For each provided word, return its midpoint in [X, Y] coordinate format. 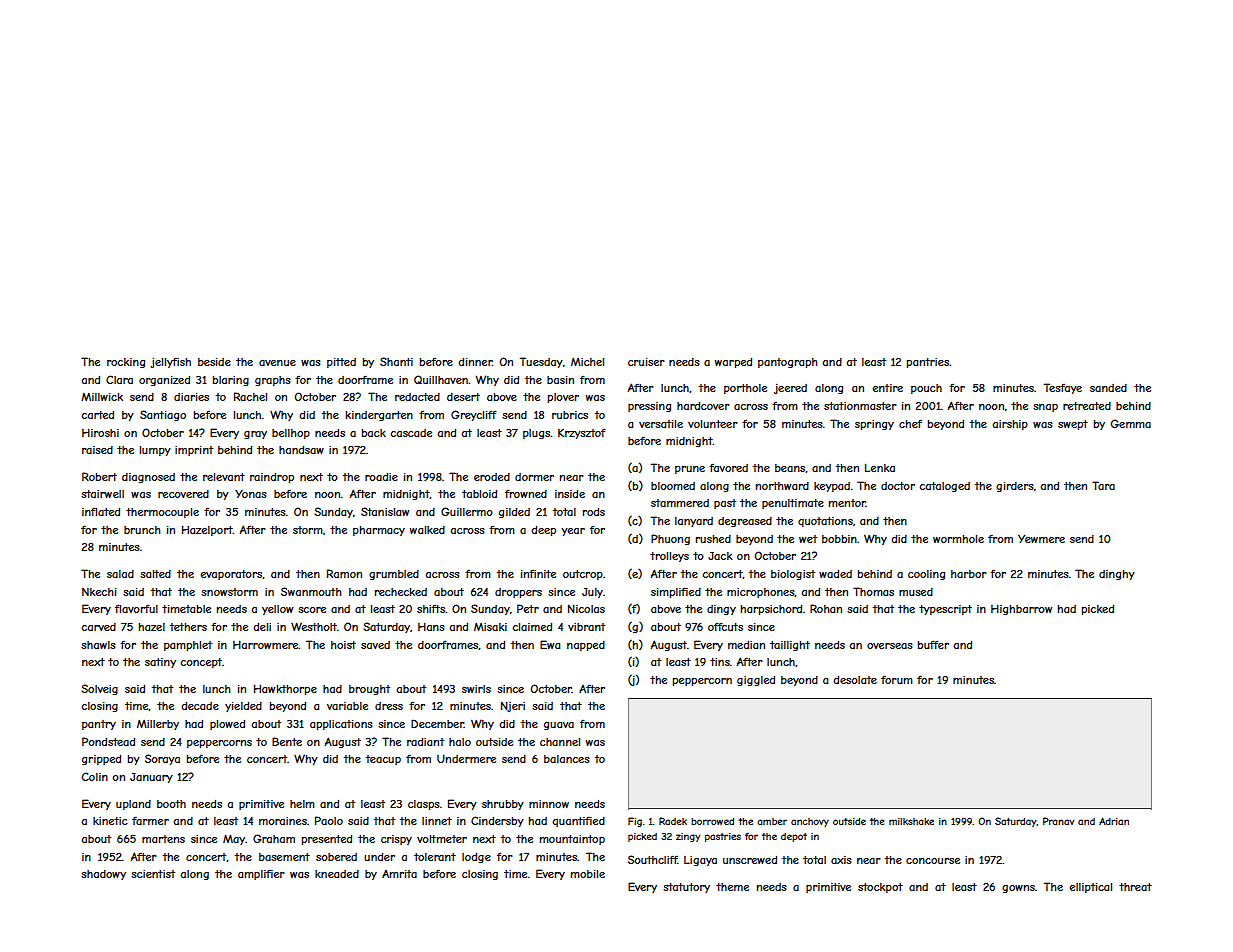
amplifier [261, 874]
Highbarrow [1021, 609]
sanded [1108, 388]
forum [897, 679]
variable [347, 706]
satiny [160, 663]
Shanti [396, 361]
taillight [790, 646]
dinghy [1117, 575]
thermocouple [162, 513]
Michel [587, 362]
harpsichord [771, 610]
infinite [538, 574]
